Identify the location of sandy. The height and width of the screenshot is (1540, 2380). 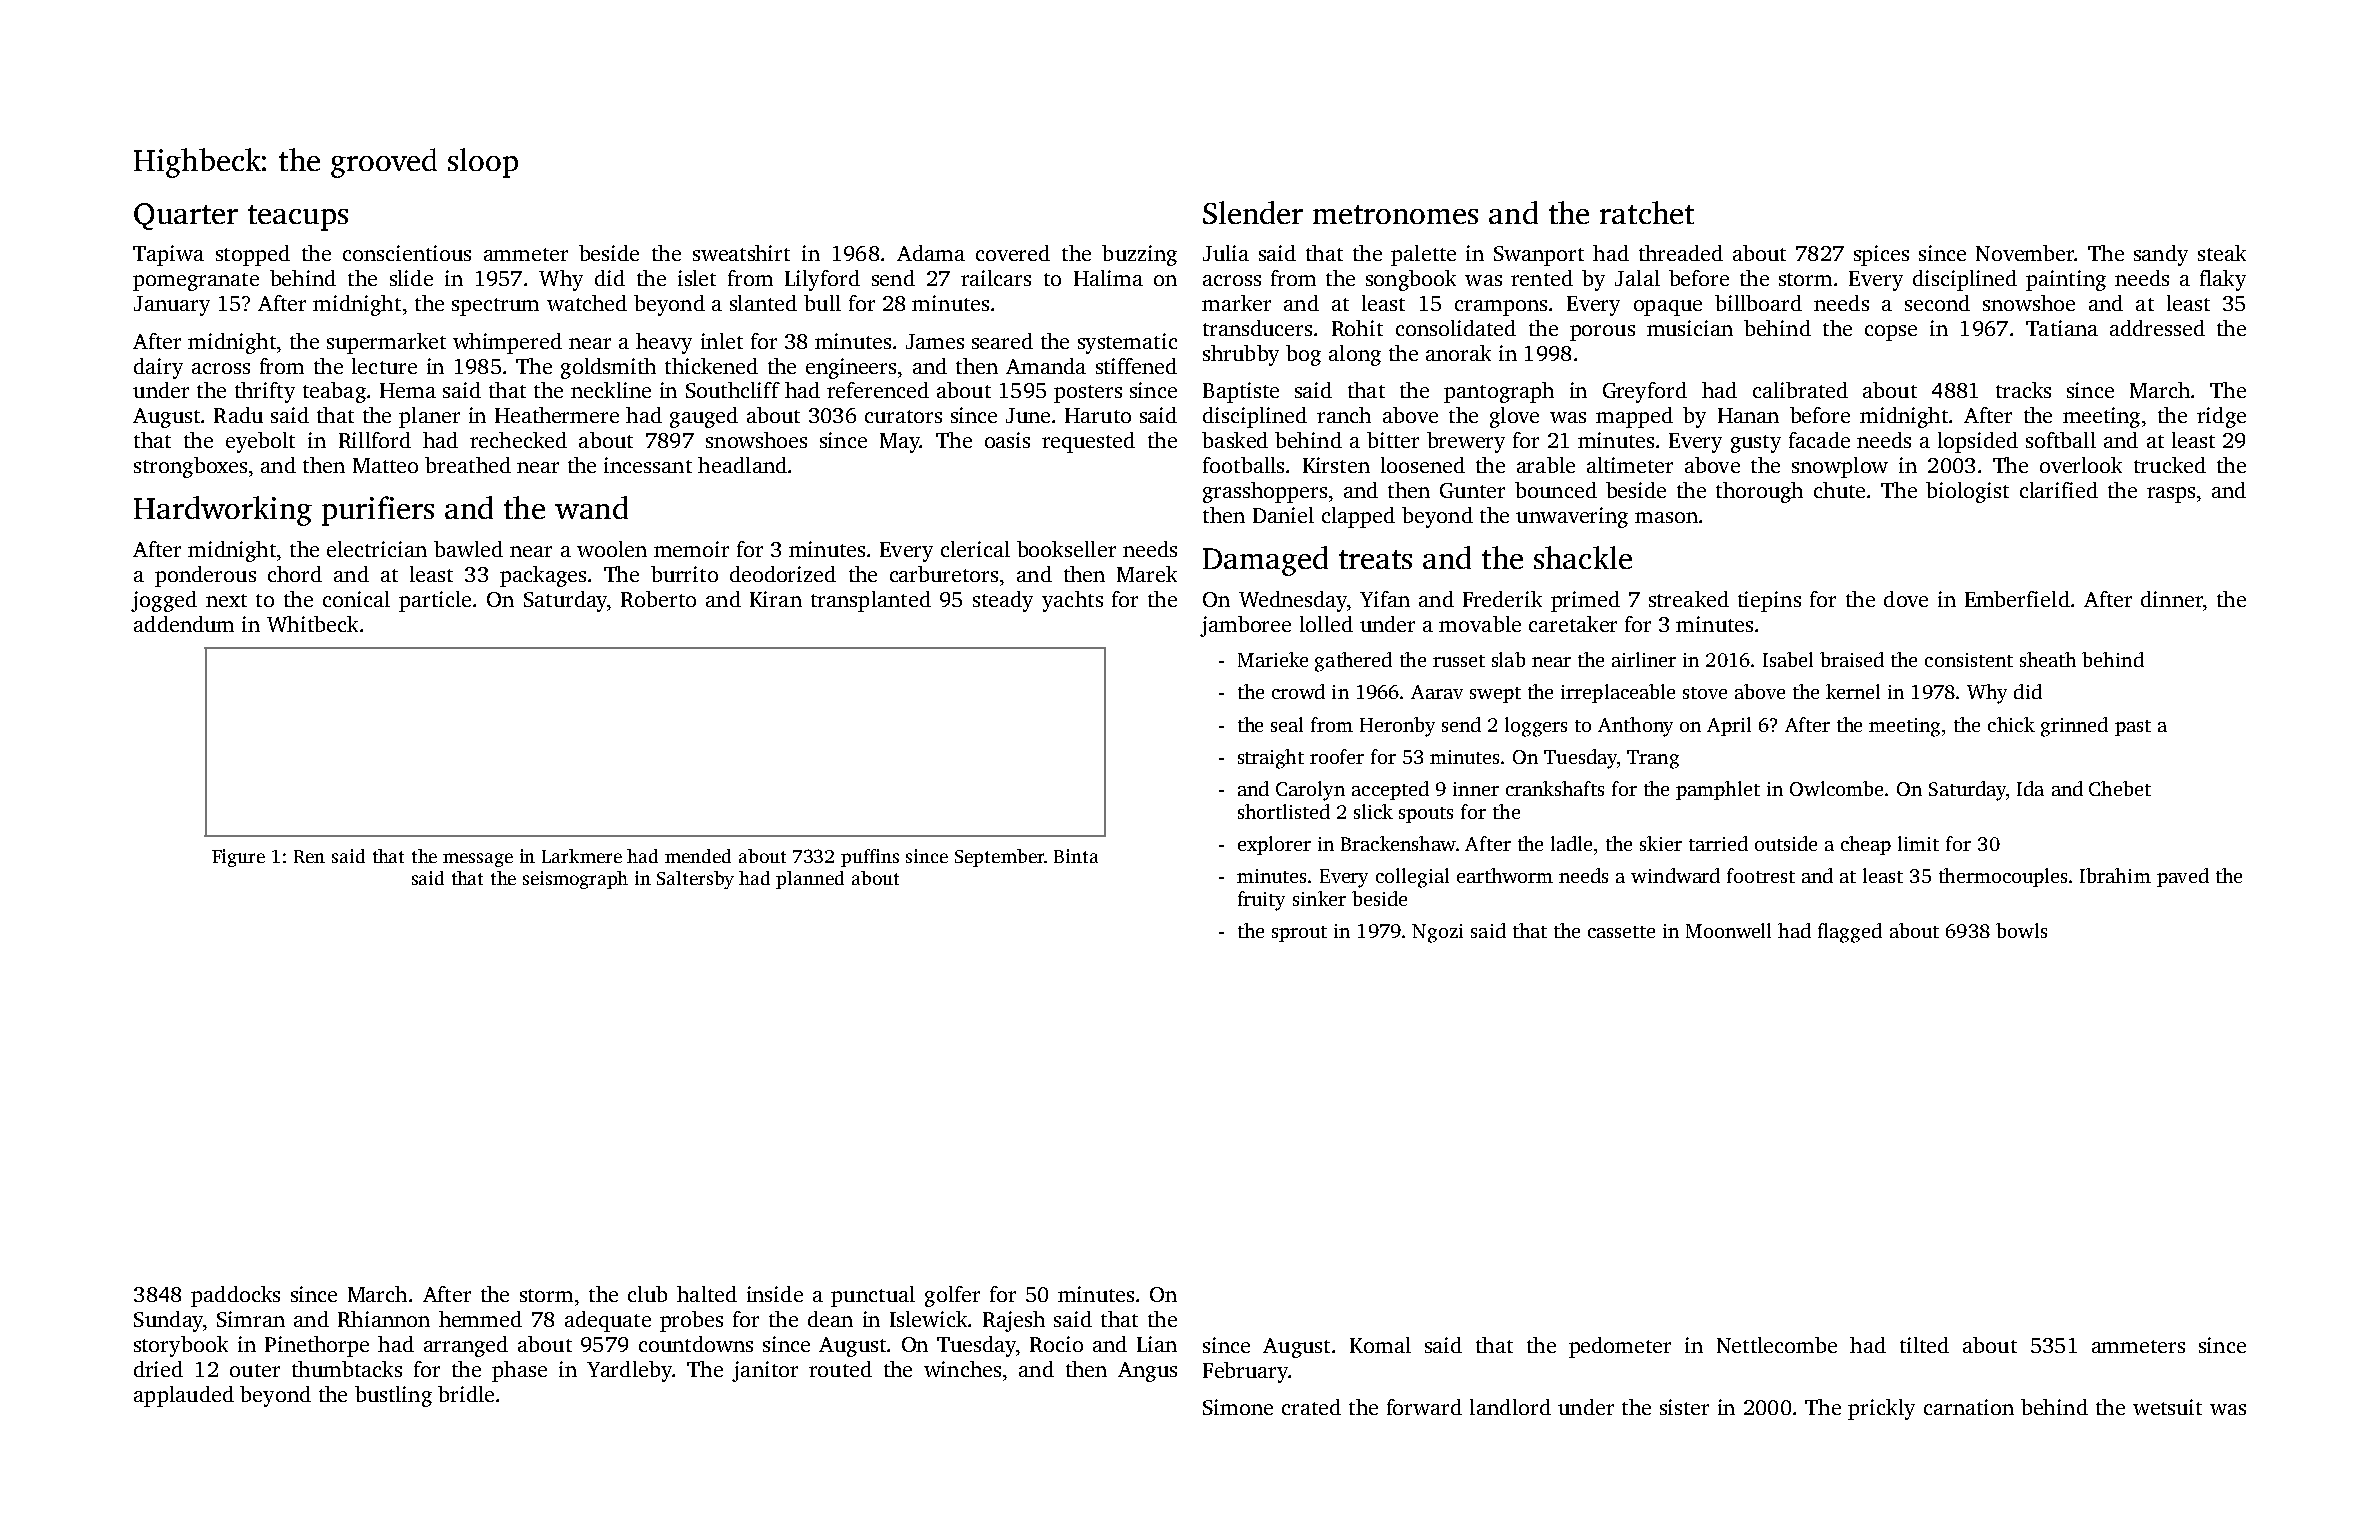
(2161, 255).
